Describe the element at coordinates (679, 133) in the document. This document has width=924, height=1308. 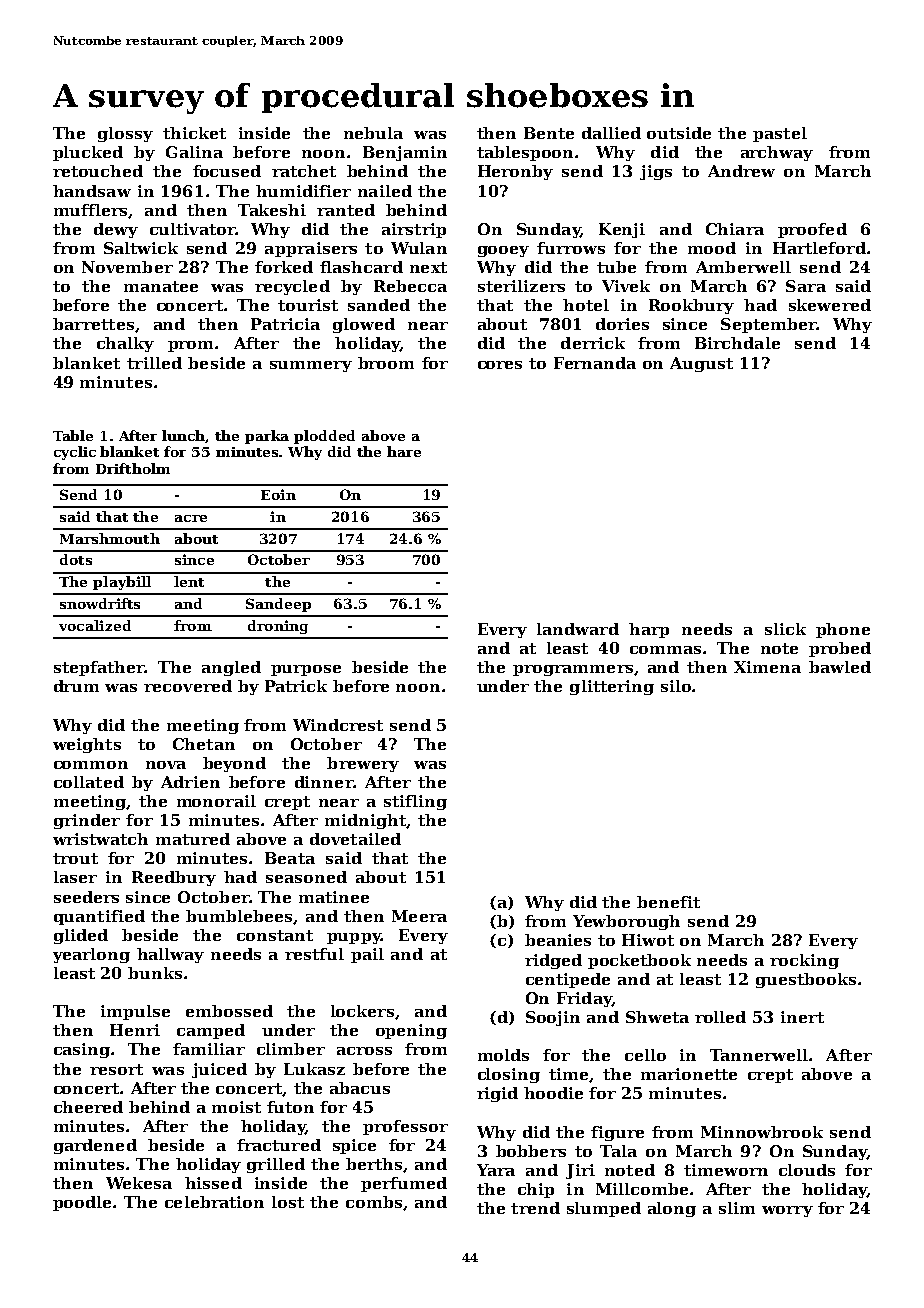
I see `outside` at that location.
